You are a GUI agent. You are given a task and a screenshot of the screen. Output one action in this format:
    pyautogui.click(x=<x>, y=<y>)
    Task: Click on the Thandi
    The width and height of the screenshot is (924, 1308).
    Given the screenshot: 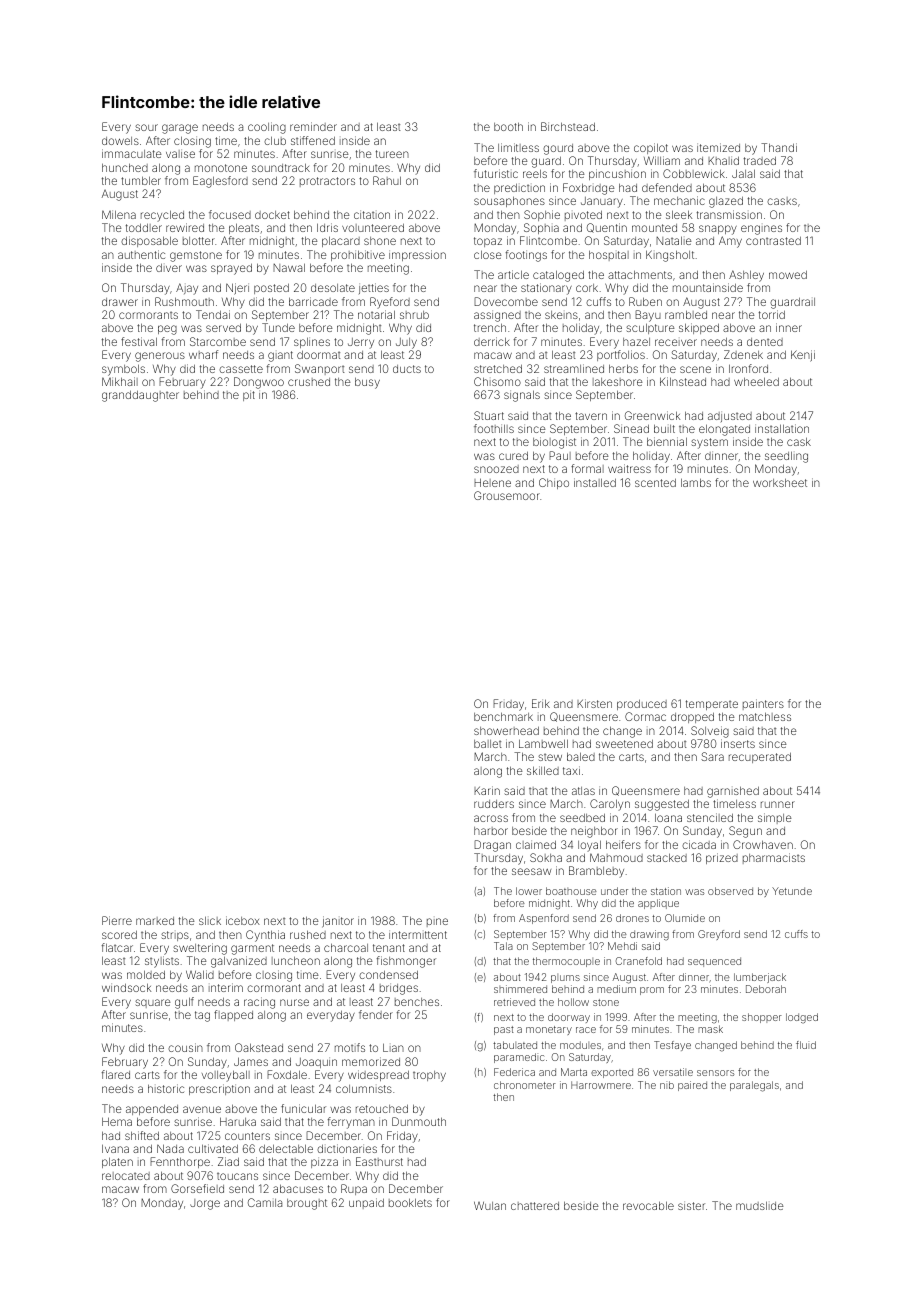 What is the action you would take?
    pyautogui.click(x=779, y=147)
